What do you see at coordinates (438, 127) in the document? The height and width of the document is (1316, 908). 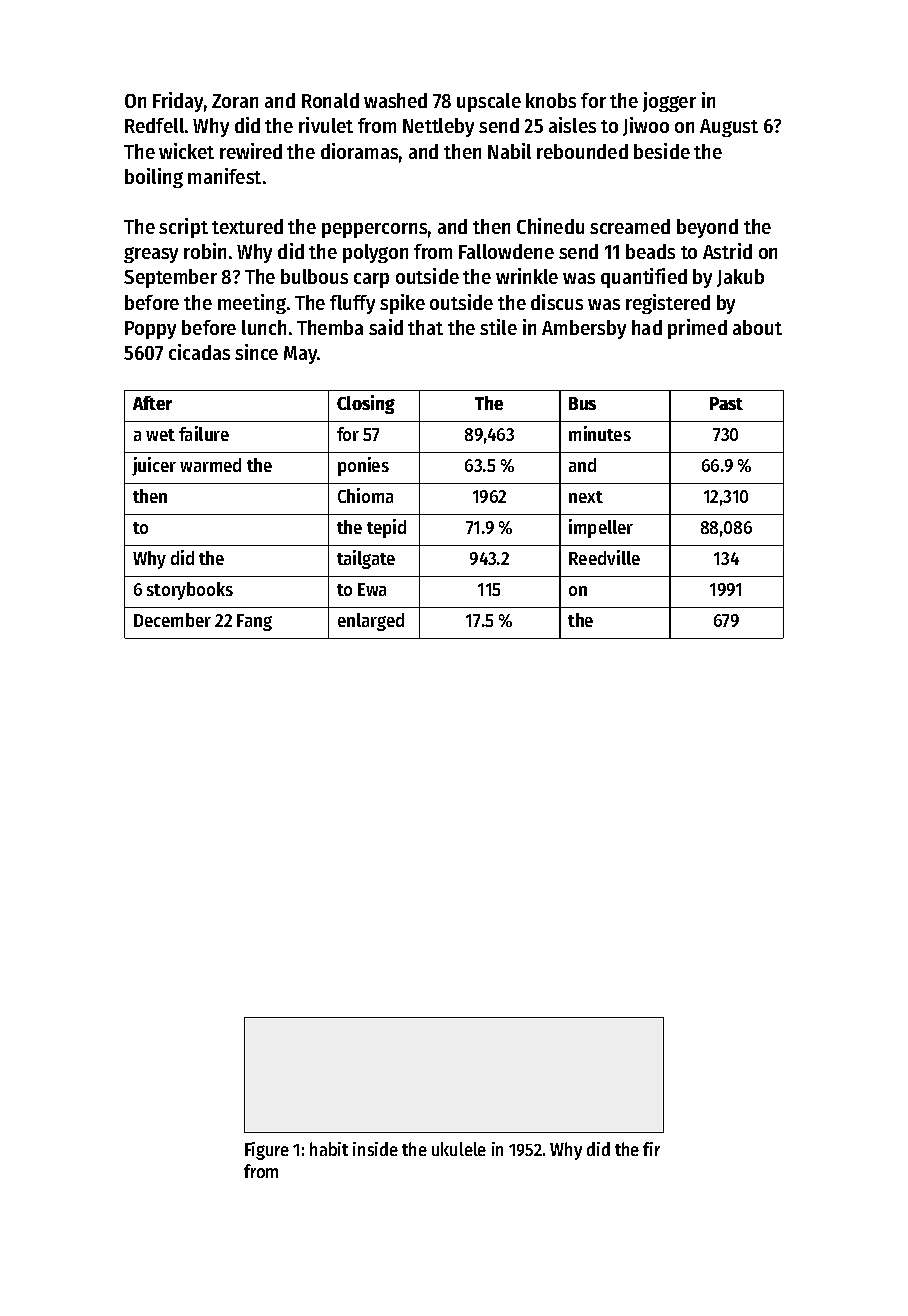 I see `Nettleby` at bounding box center [438, 127].
